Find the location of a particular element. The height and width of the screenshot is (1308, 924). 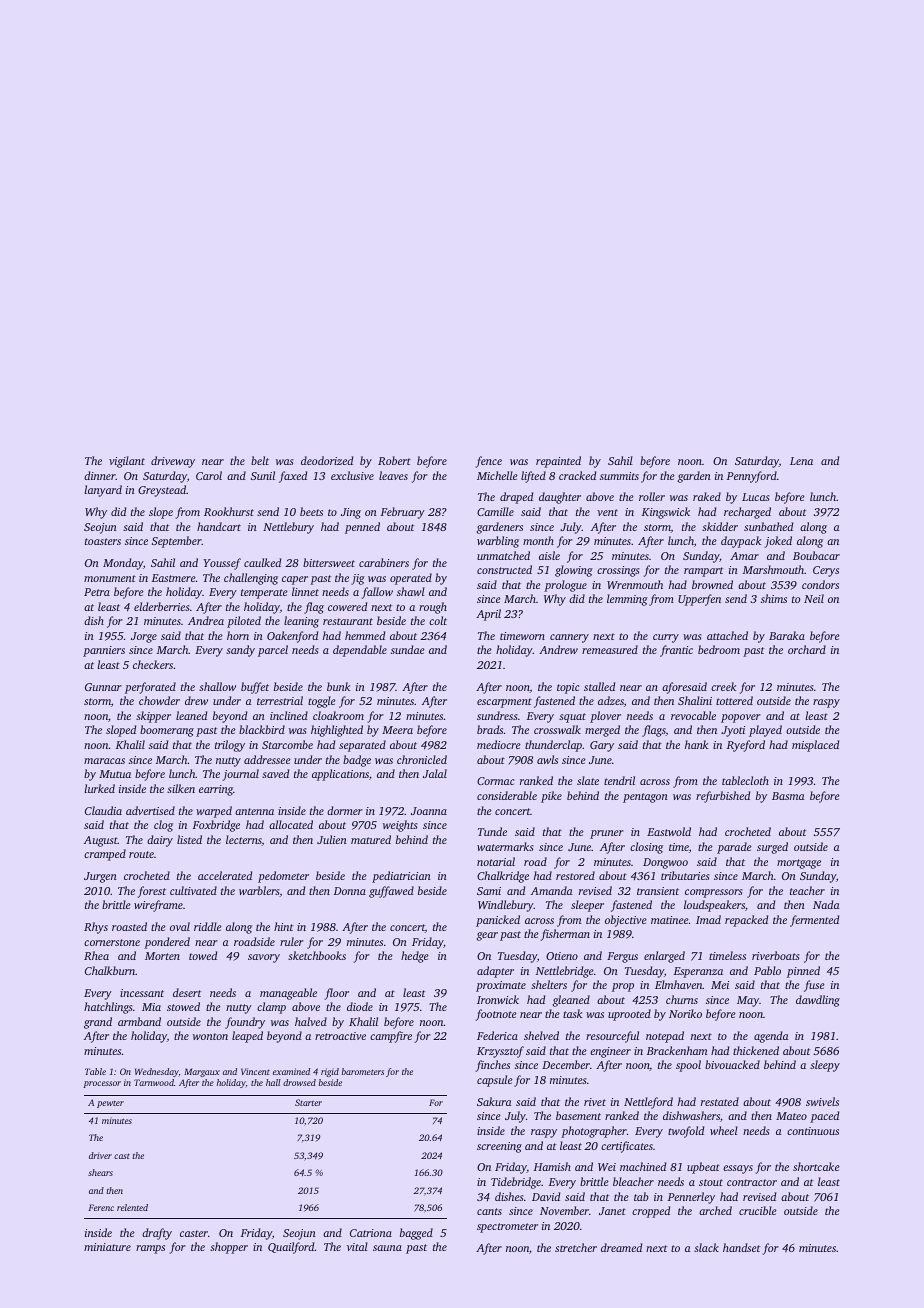

adzes is located at coordinates (611, 700).
